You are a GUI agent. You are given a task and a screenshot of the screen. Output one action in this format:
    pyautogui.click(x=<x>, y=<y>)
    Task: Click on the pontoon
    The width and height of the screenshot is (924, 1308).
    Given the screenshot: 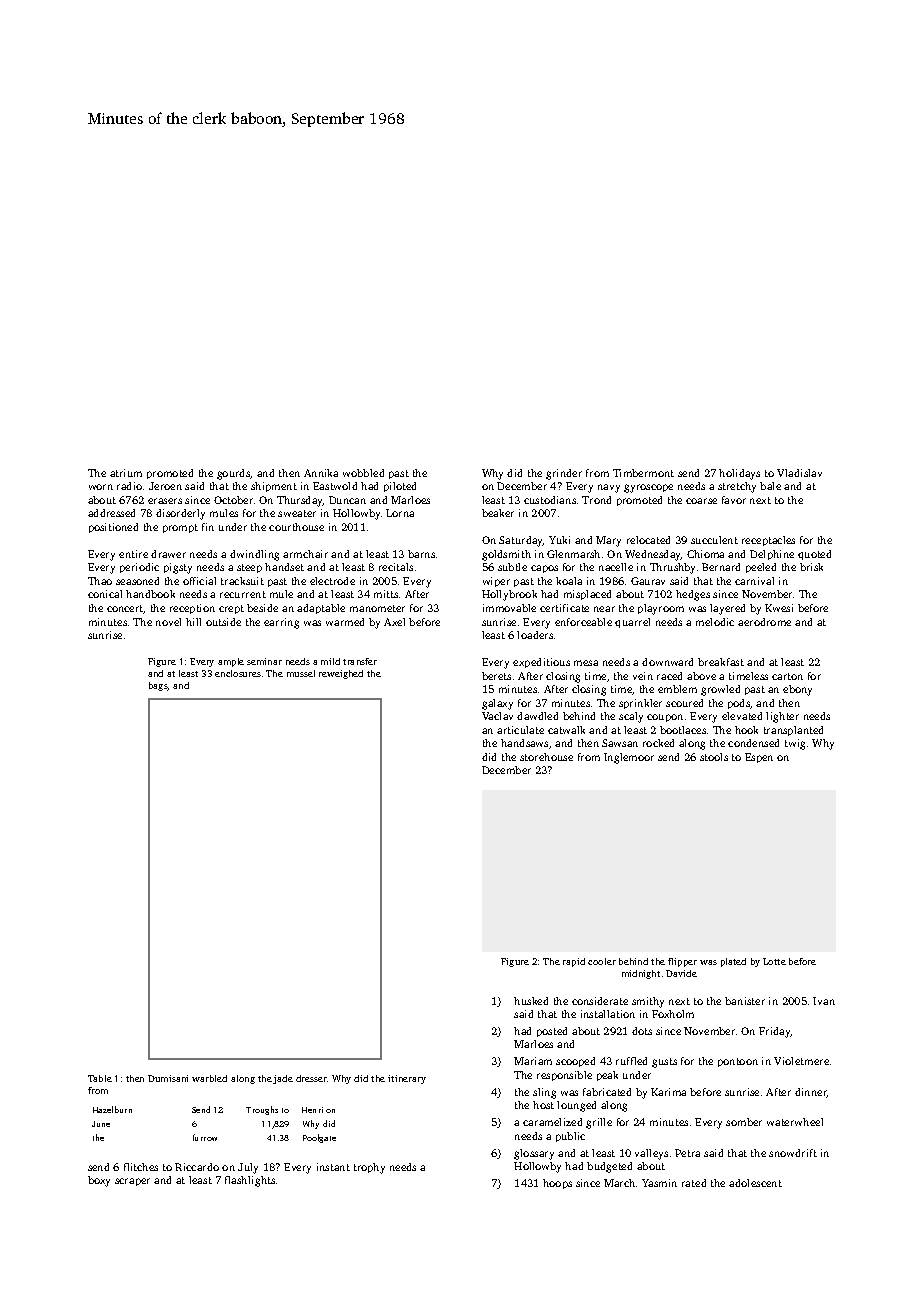 What is the action you would take?
    pyautogui.click(x=738, y=1062)
